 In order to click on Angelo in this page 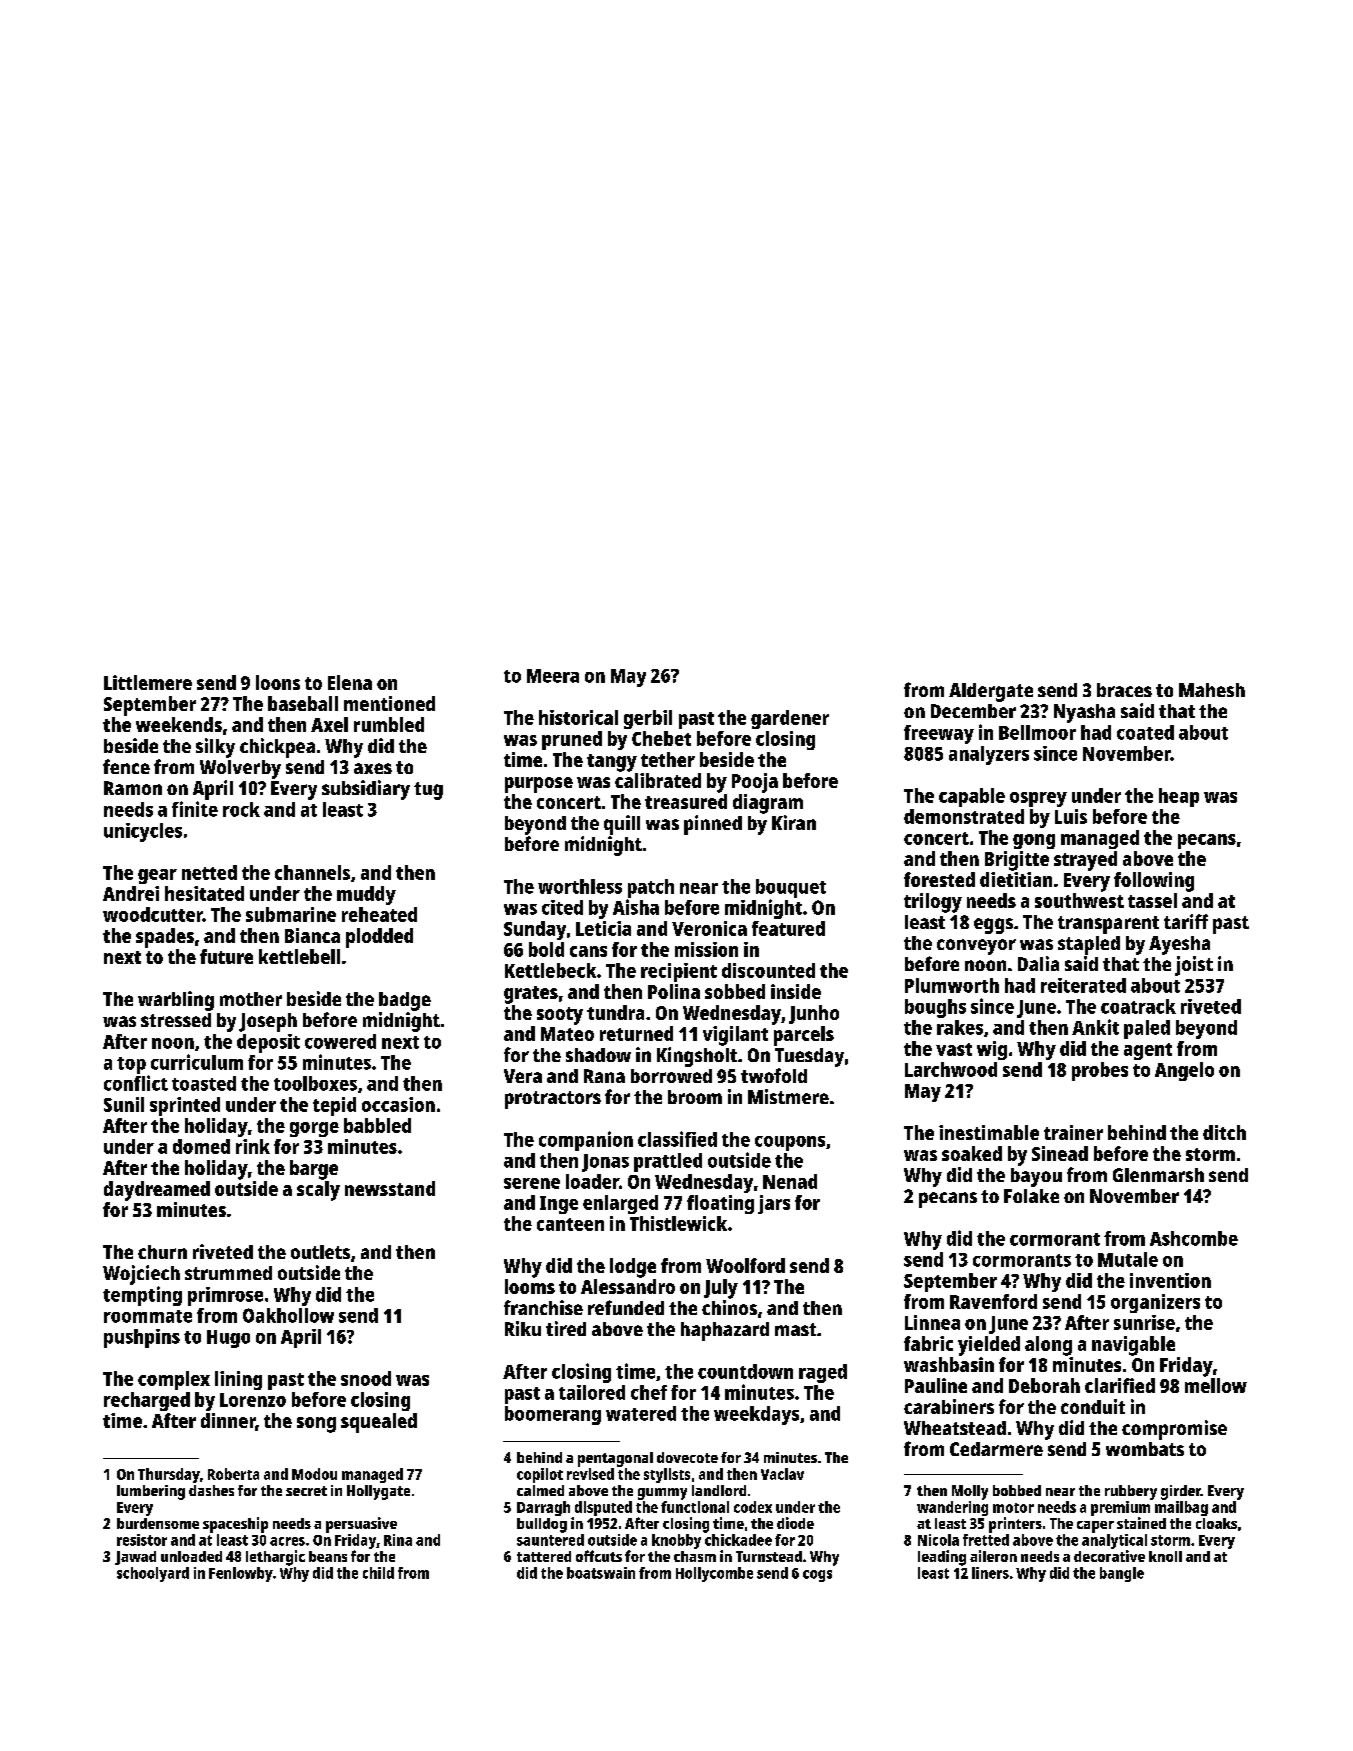, I will do `click(1184, 1071)`.
